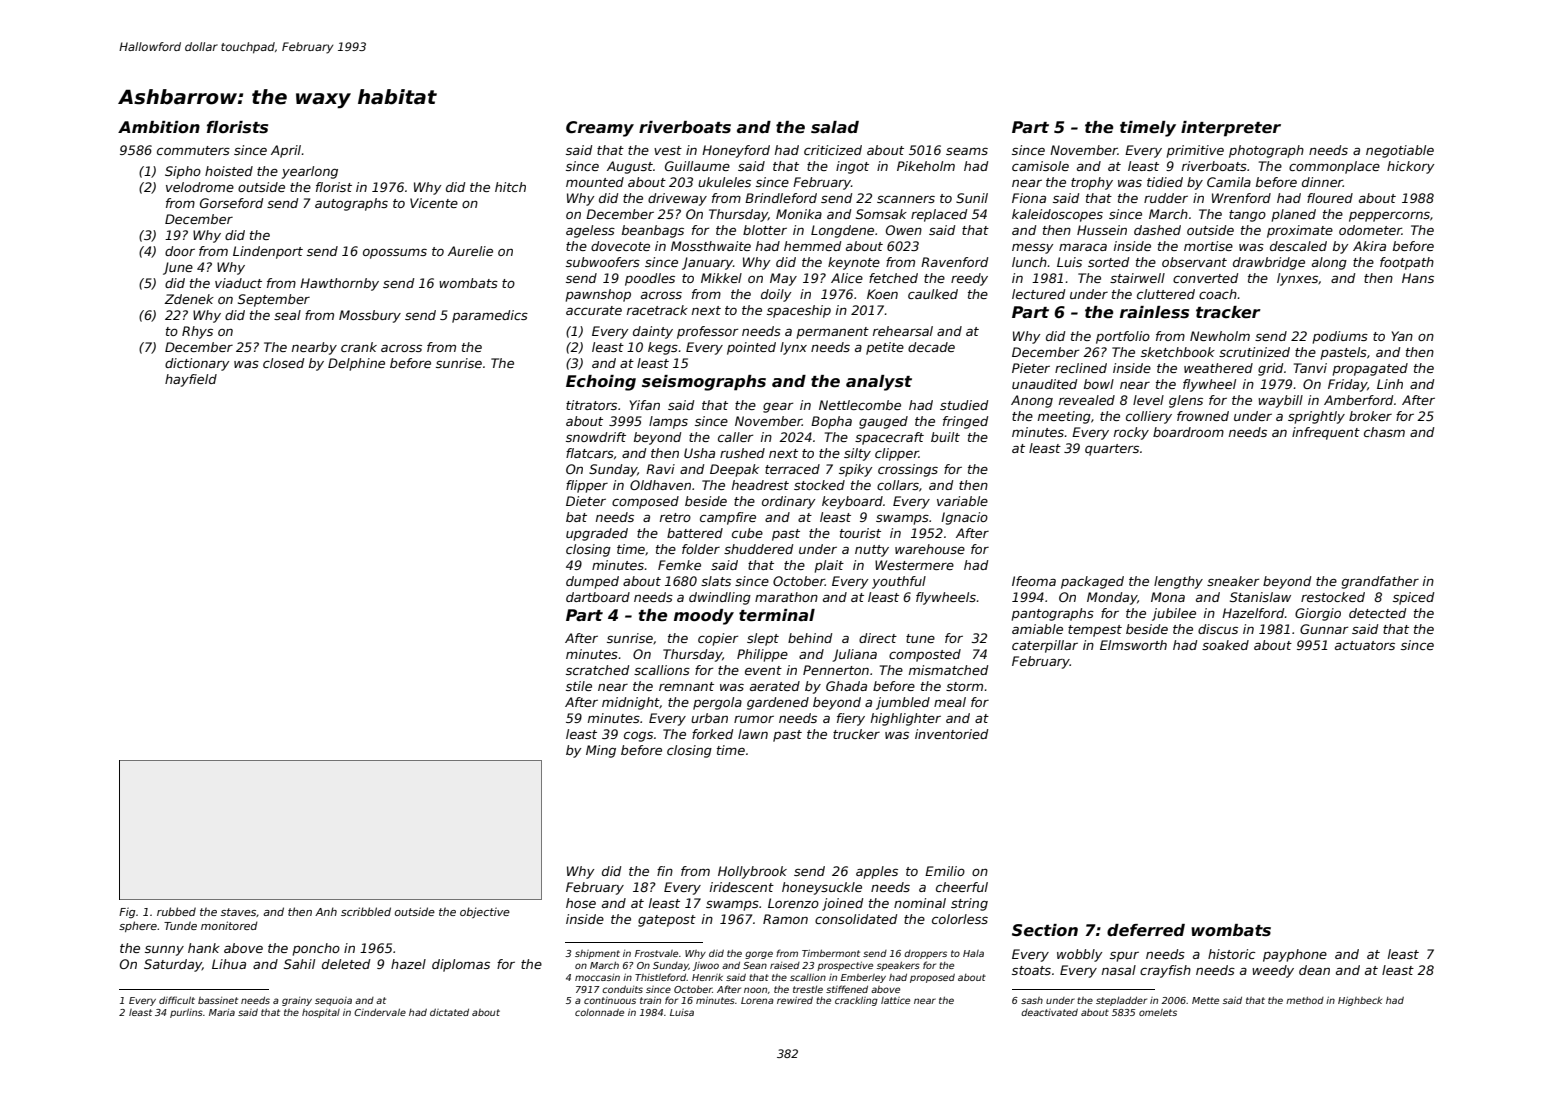 The width and height of the screenshot is (1554, 1099). Describe the element at coordinates (1225, 645) in the screenshot. I see `soaked` at that location.
